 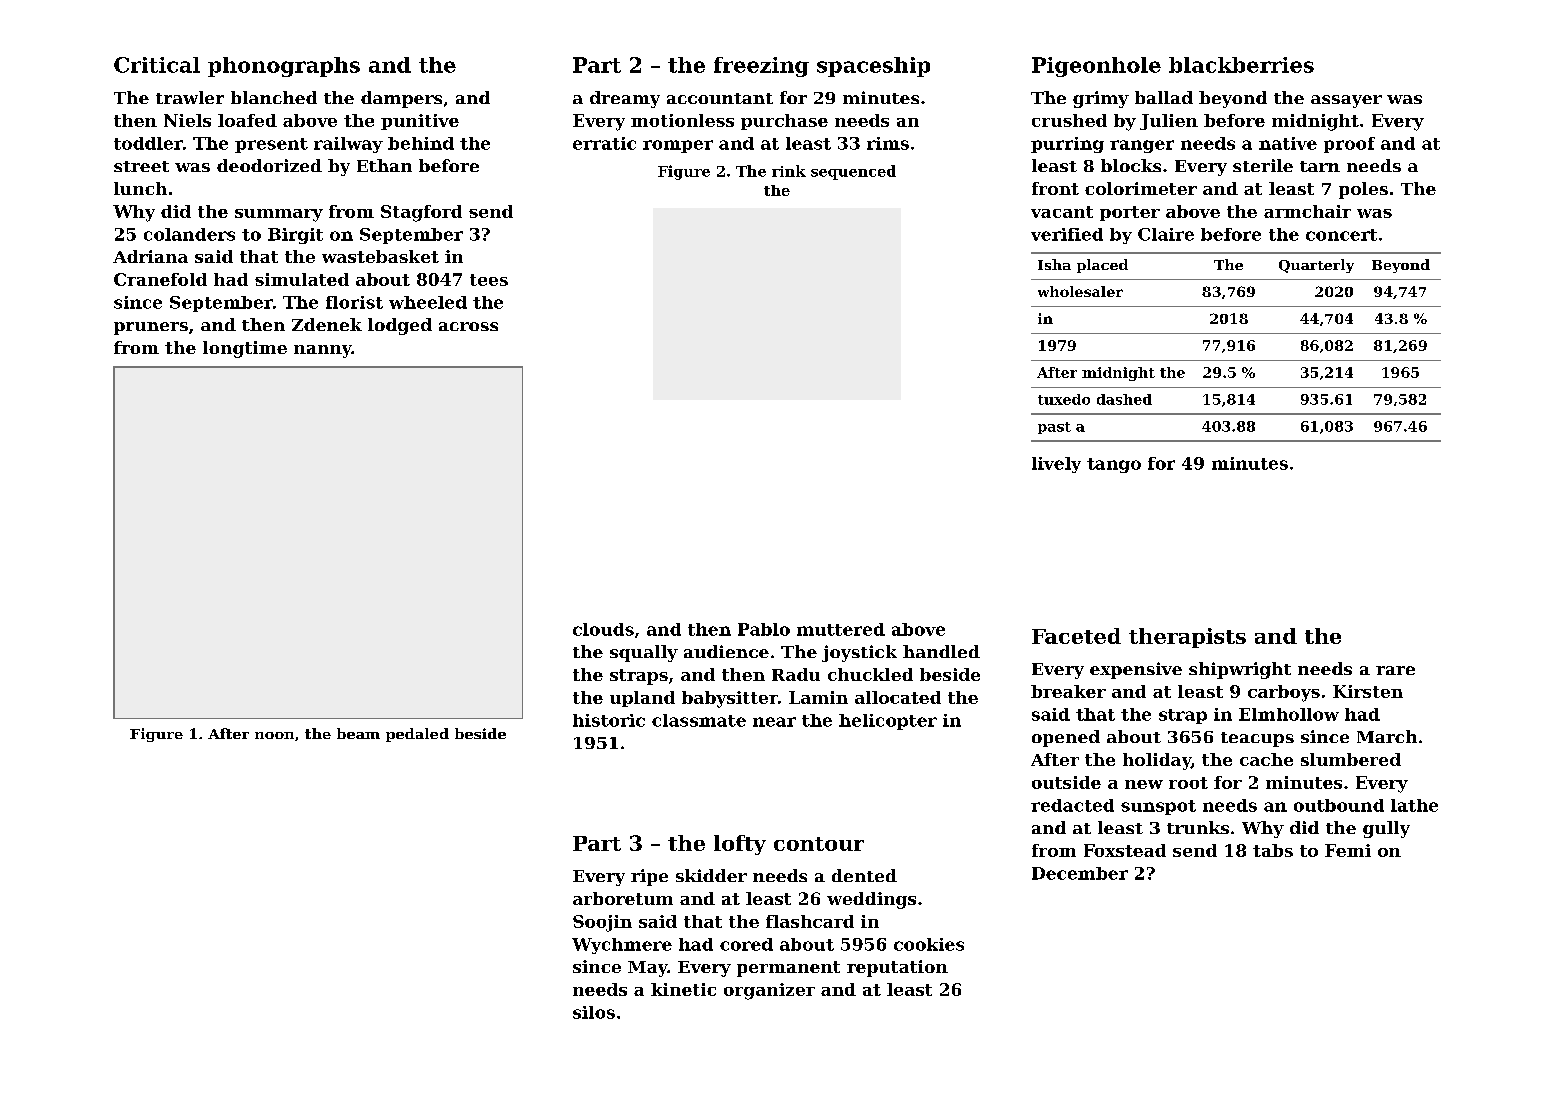 I want to click on Faceted, so click(x=1076, y=636).
